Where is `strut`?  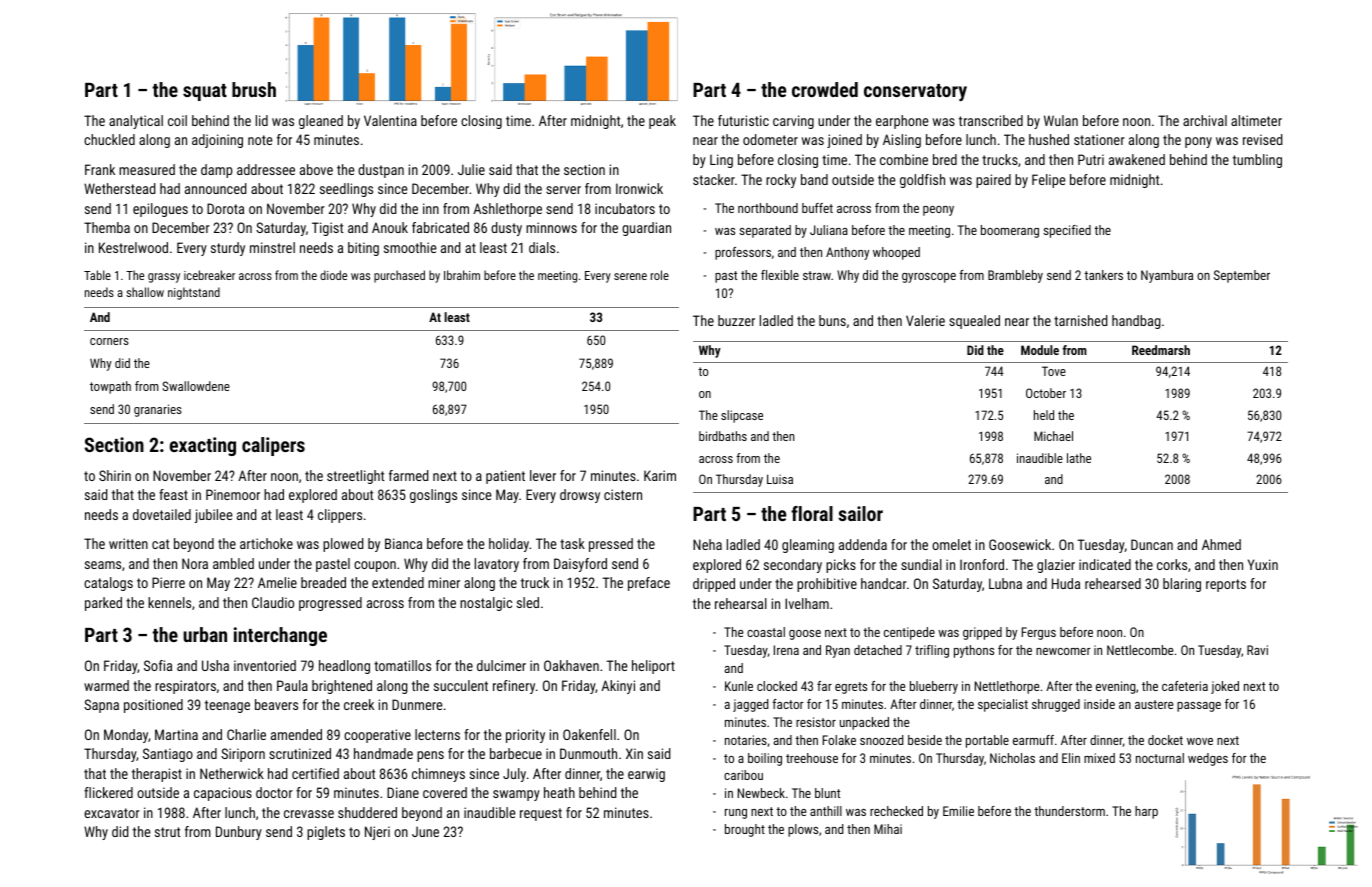
strut is located at coordinates (168, 832).
